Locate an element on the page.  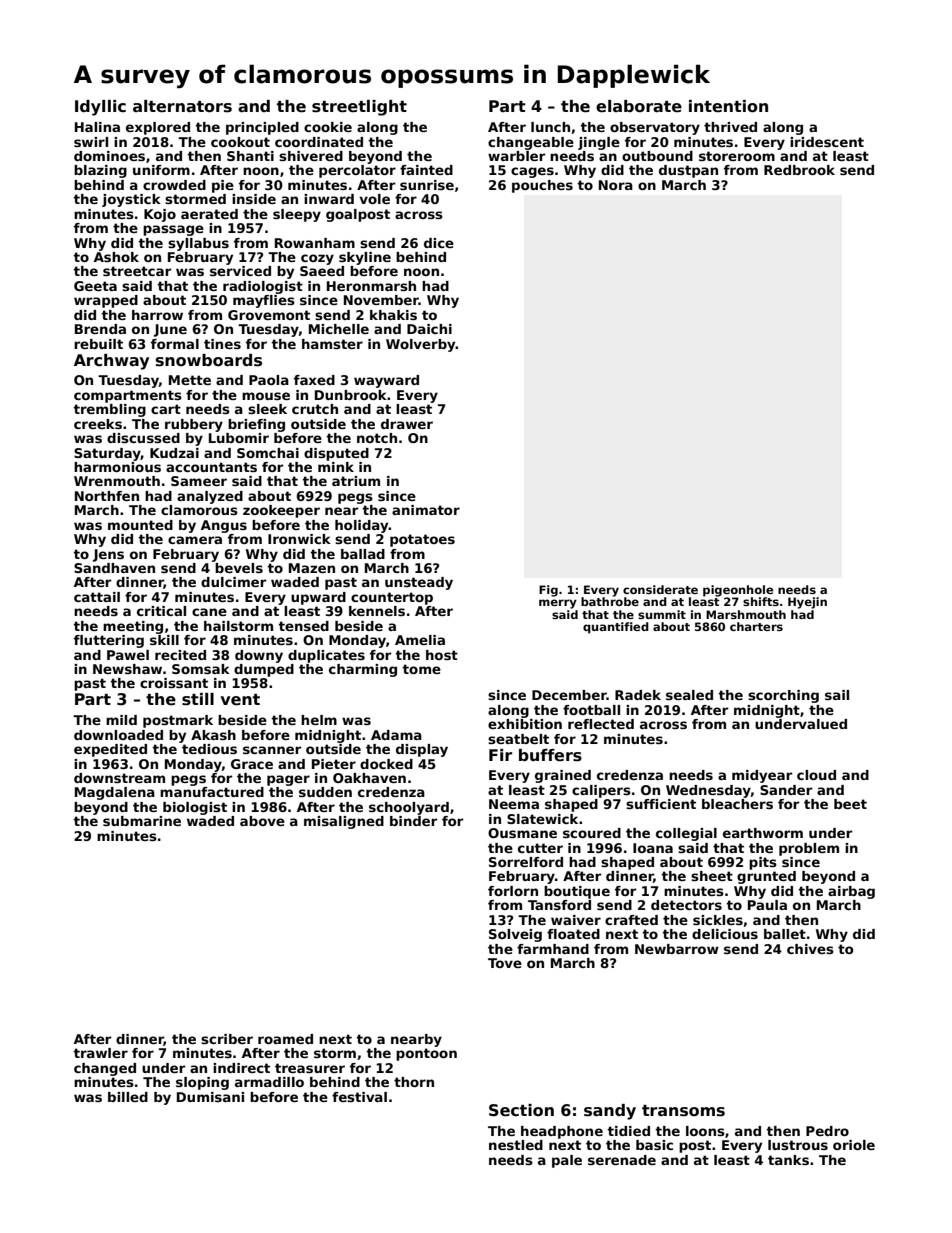
indirect is located at coordinates (241, 1068).
